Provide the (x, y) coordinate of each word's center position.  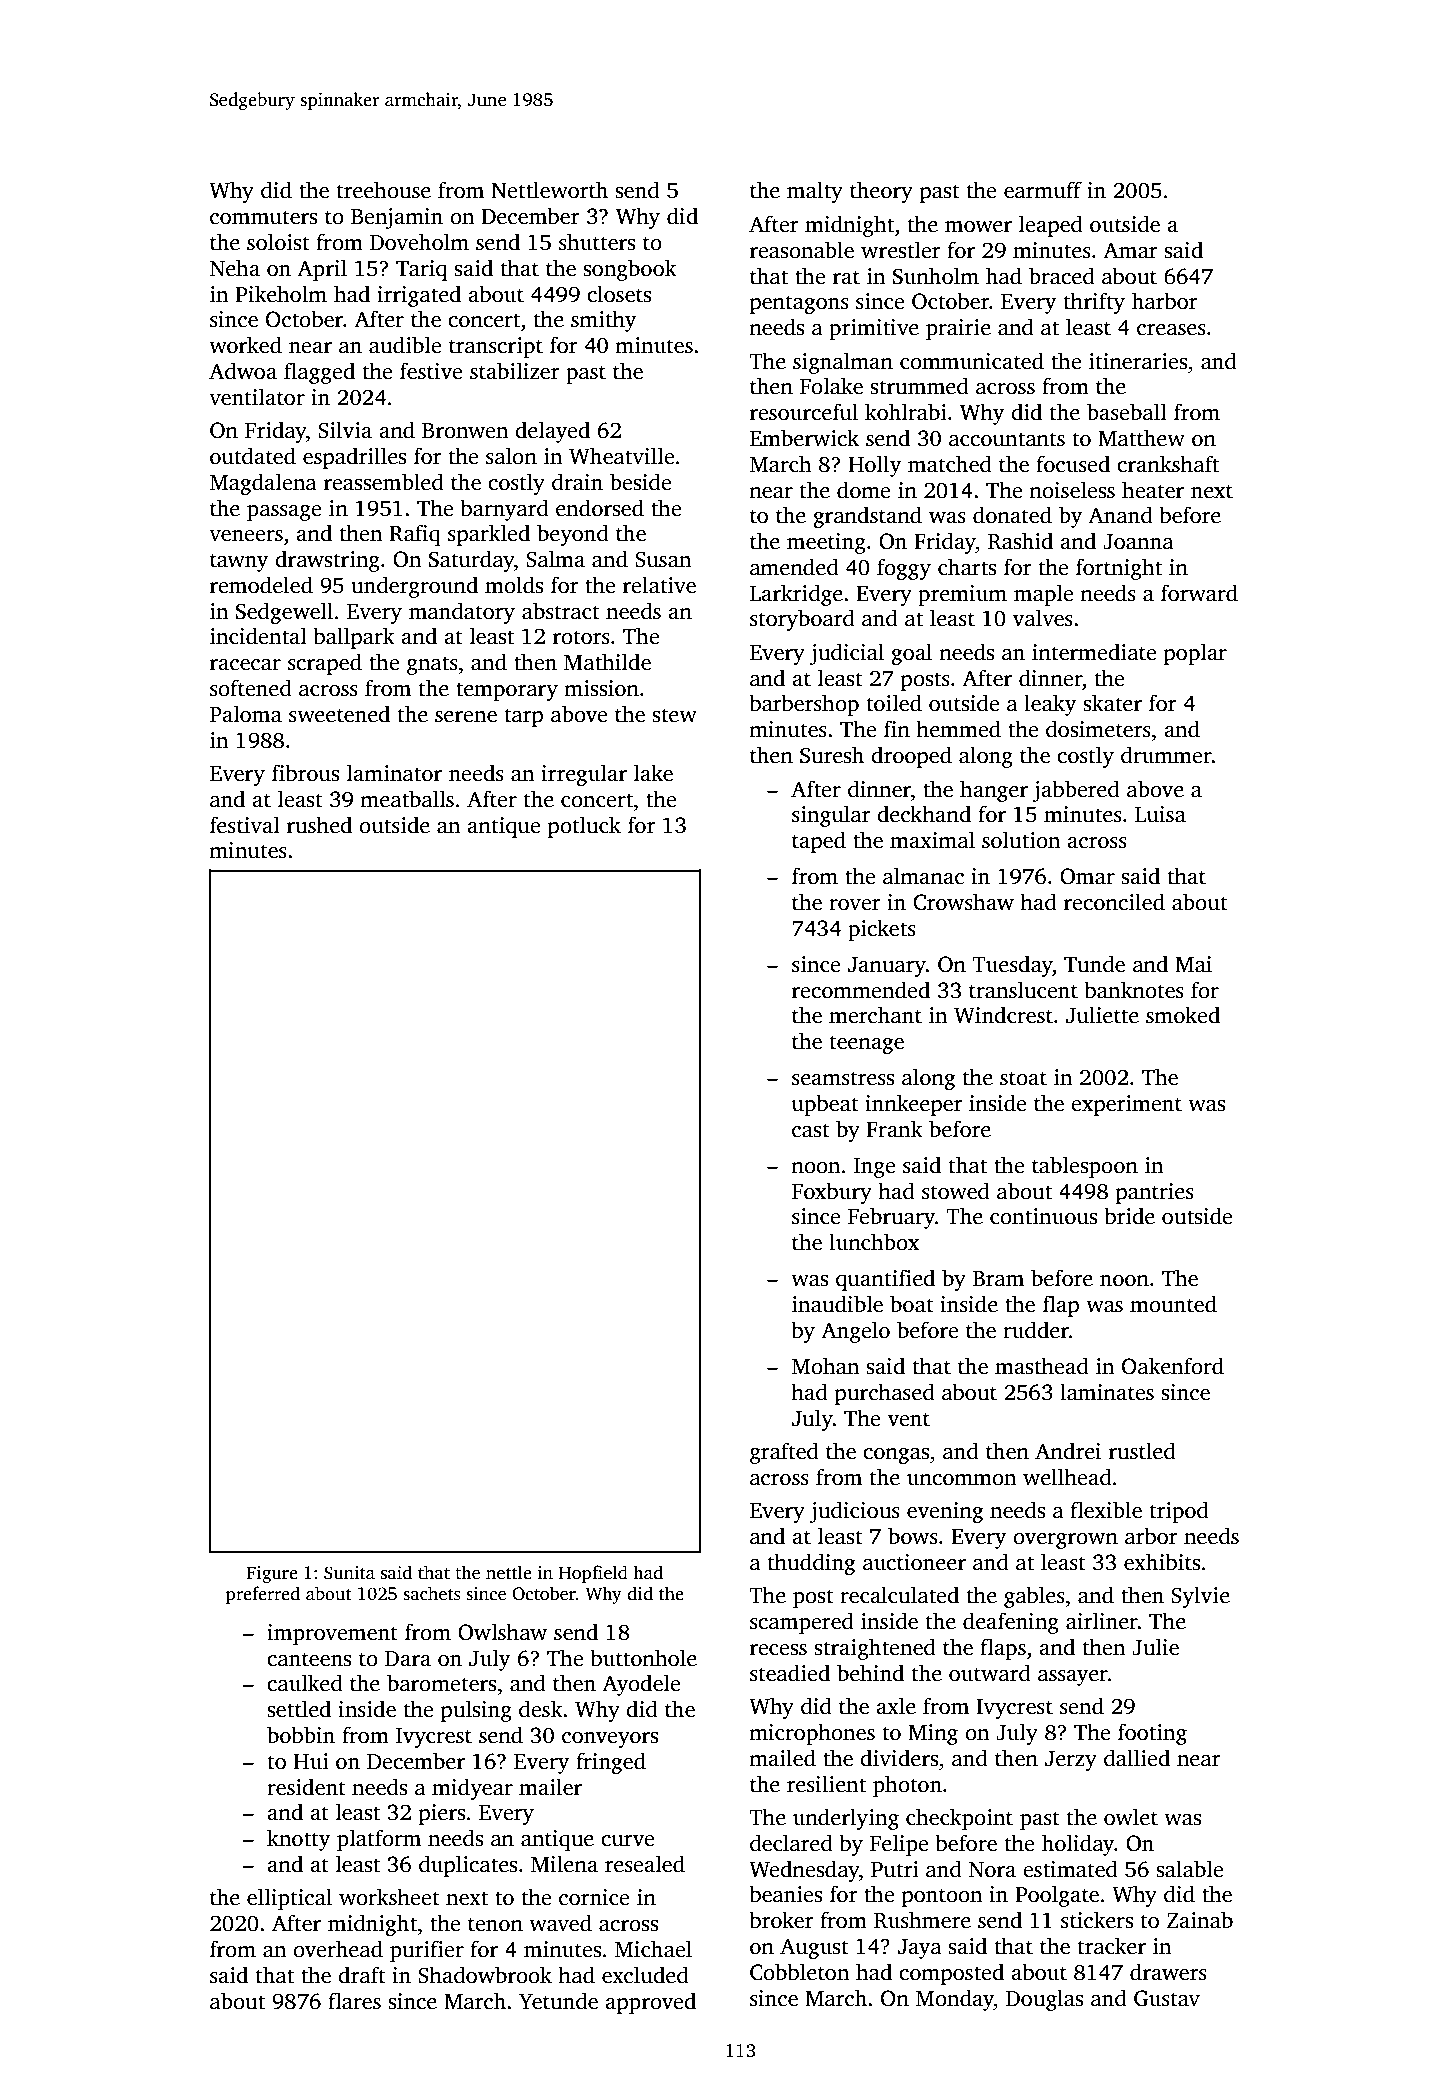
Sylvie (1200, 1597)
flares (354, 2001)
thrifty (1094, 303)
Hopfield (593, 1574)
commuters (263, 217)
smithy (603, 321)
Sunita (349, 1573)
